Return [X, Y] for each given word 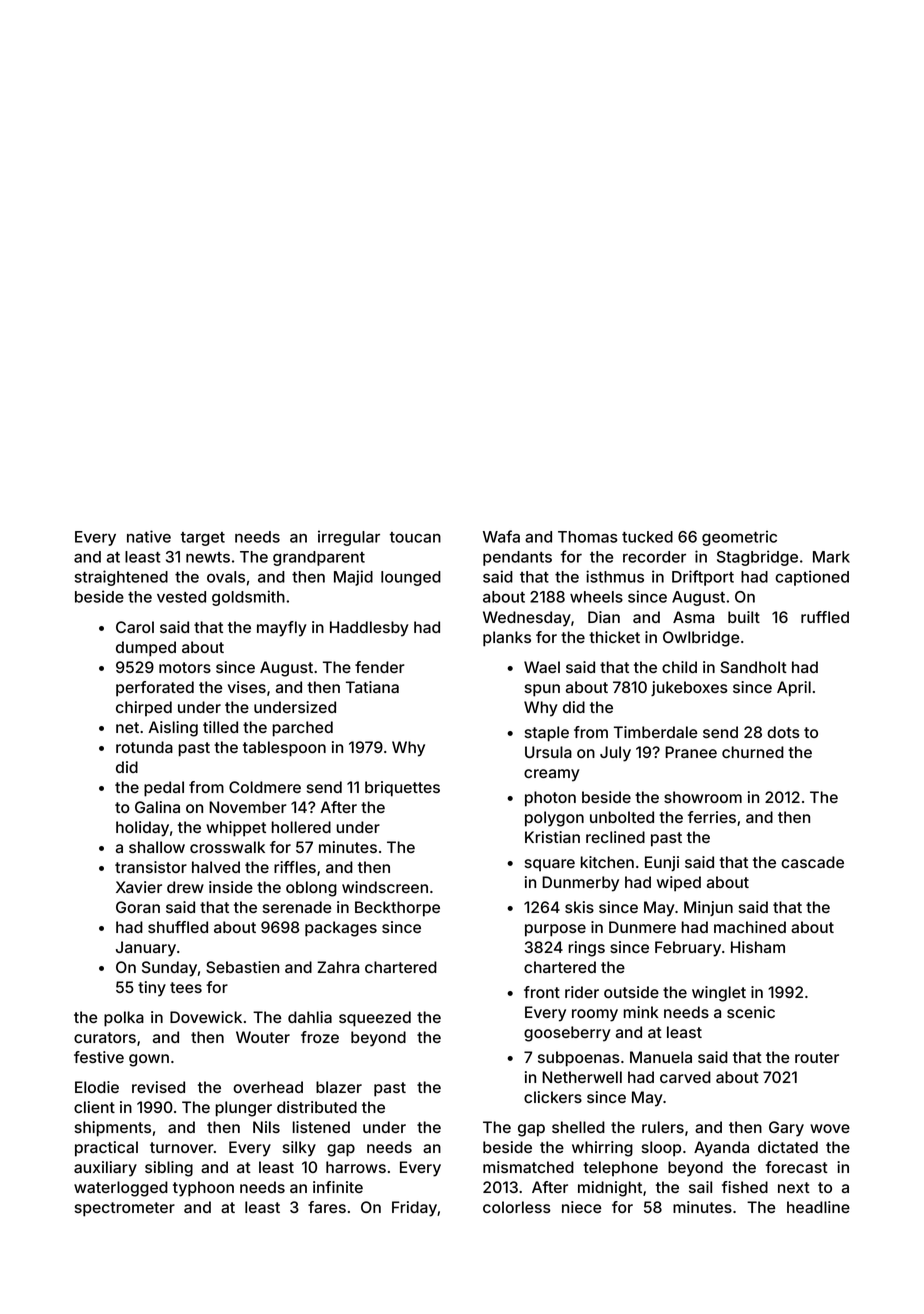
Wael [542, 667]
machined [750, 927]
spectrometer [125, 1209]
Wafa [501, 536]
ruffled [825, 617]
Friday [414, 1209]
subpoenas [579, 1059]
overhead [268, 1087]
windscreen [385, 887]
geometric [739, 538]
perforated [155, 689]
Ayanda [721, 1149]
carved [685, 1077]
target [203, 539]
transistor [151, 867]
